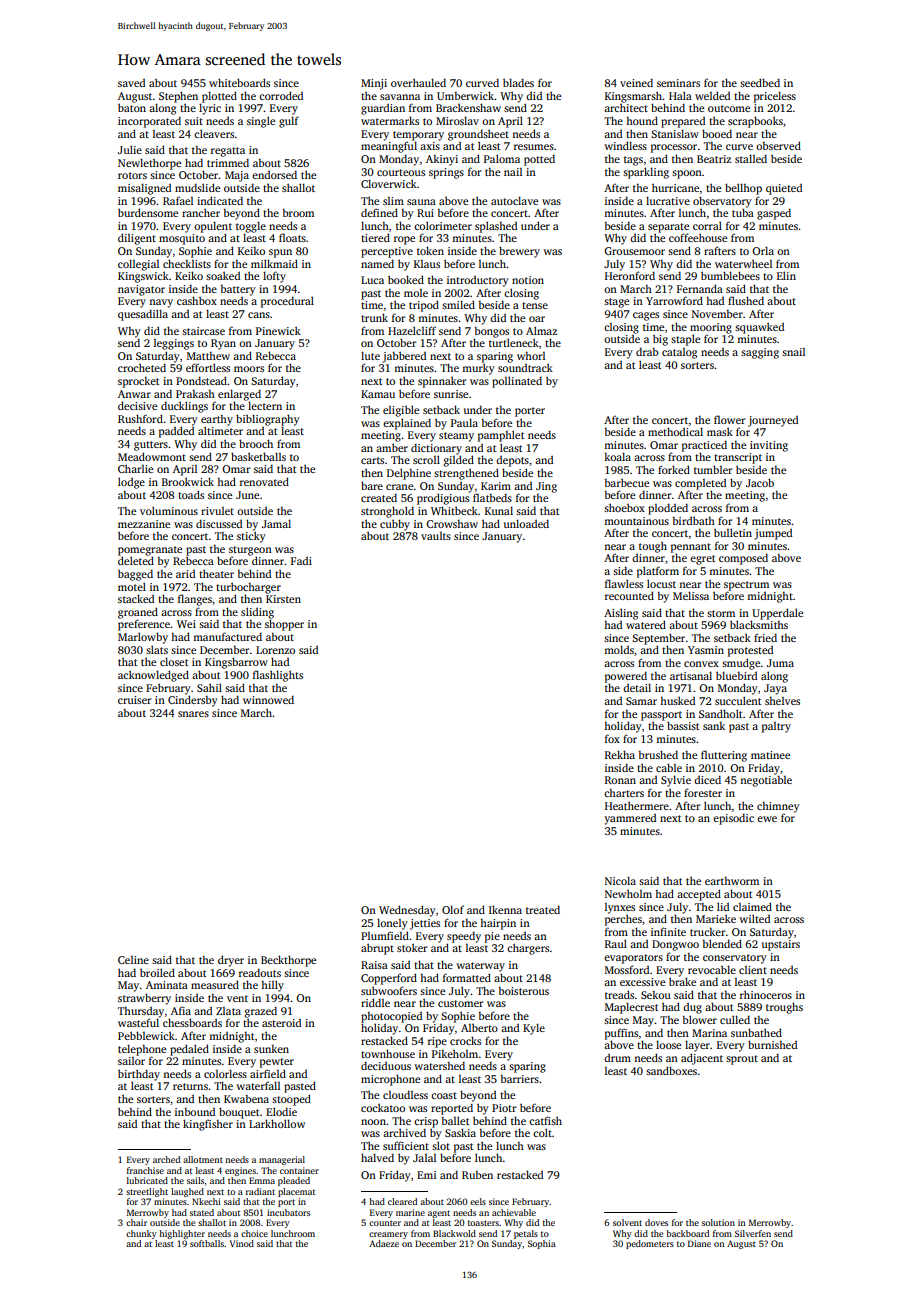 The width and height of the screenshot is (924, 1308). Describe the element at coordinates (174, 344) in the screenshot. I see `leggings` at that location.
